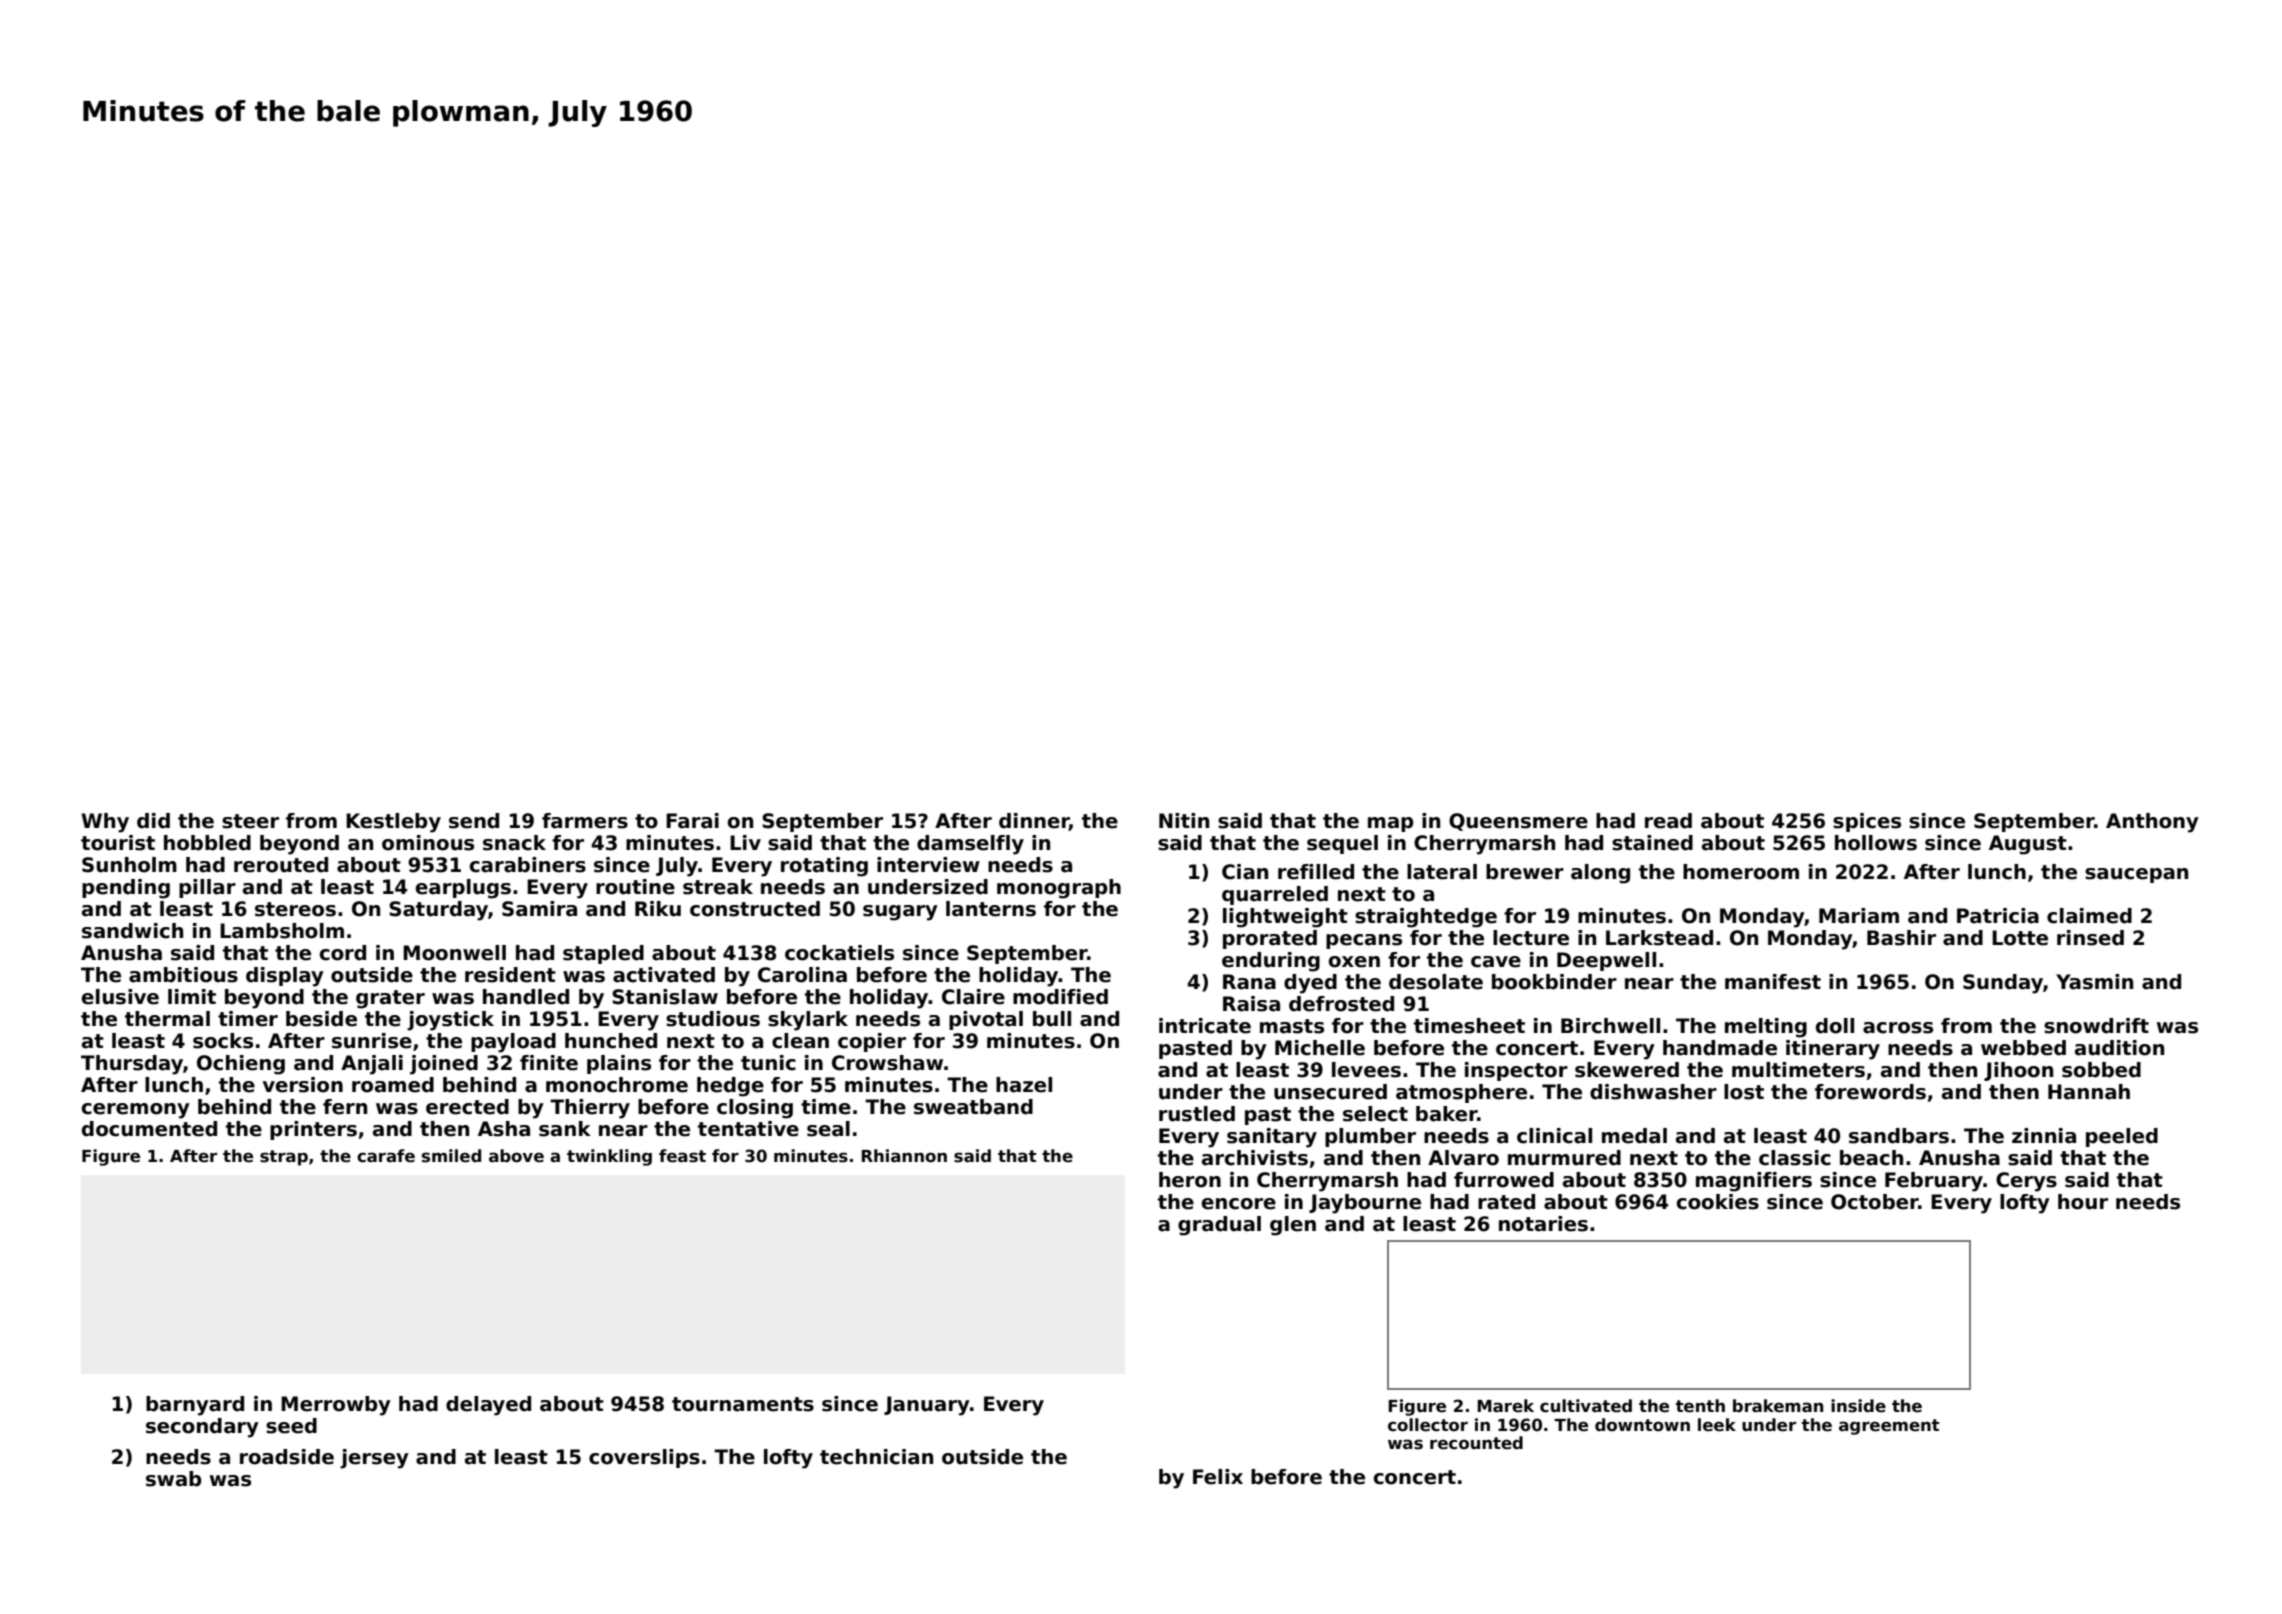 The height and width of the image is (1614, 2282). I want to click on steer, so click(250, 821).
